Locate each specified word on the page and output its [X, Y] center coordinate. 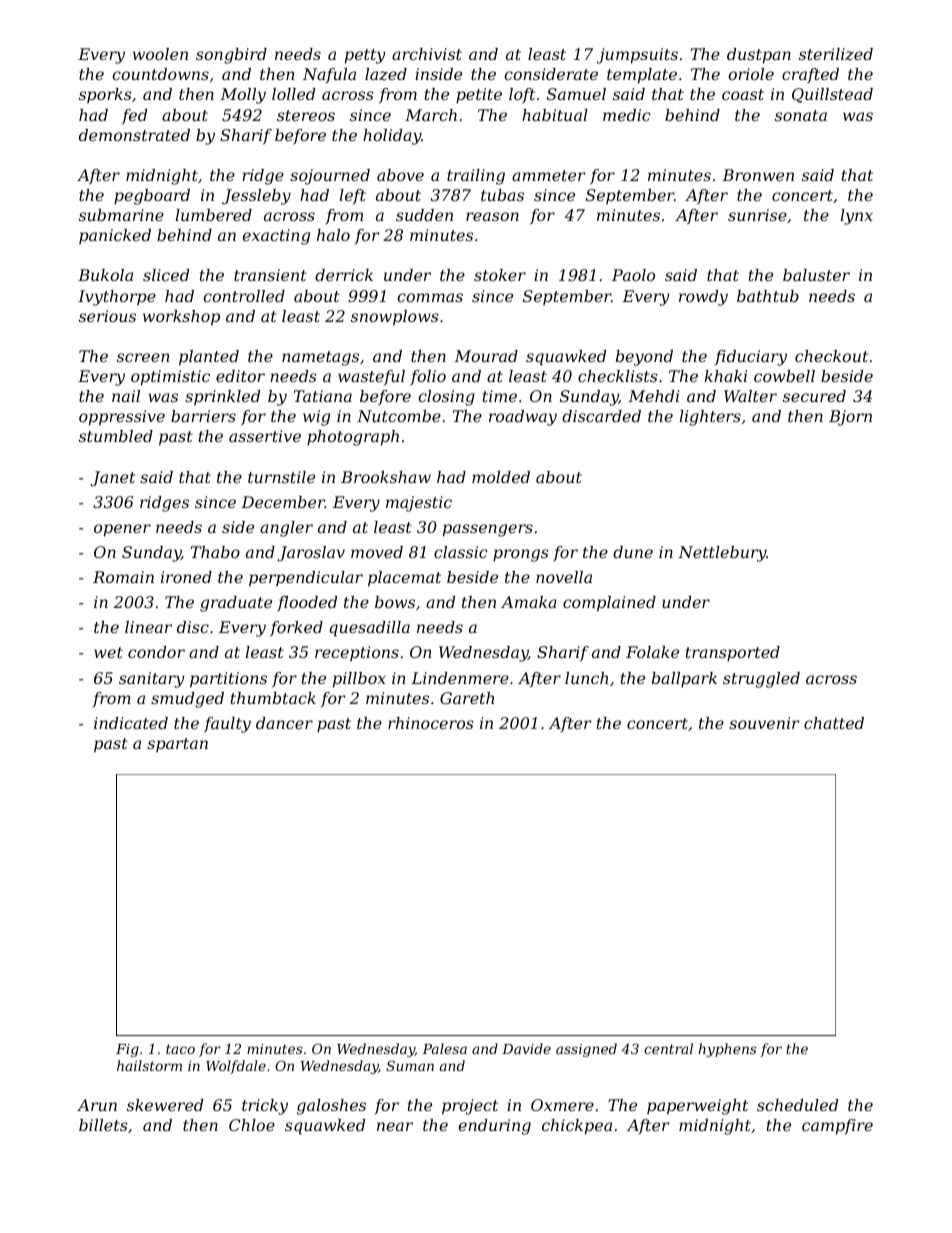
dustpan [759, 56]
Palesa [444, 1048]
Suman [410, 1065]
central [668, 1048]
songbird [231, 56]
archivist [427, 54]
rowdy [703, 298]
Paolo [633, 275]
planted [209, 358]
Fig [127, 1050]
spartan [177, 745]
